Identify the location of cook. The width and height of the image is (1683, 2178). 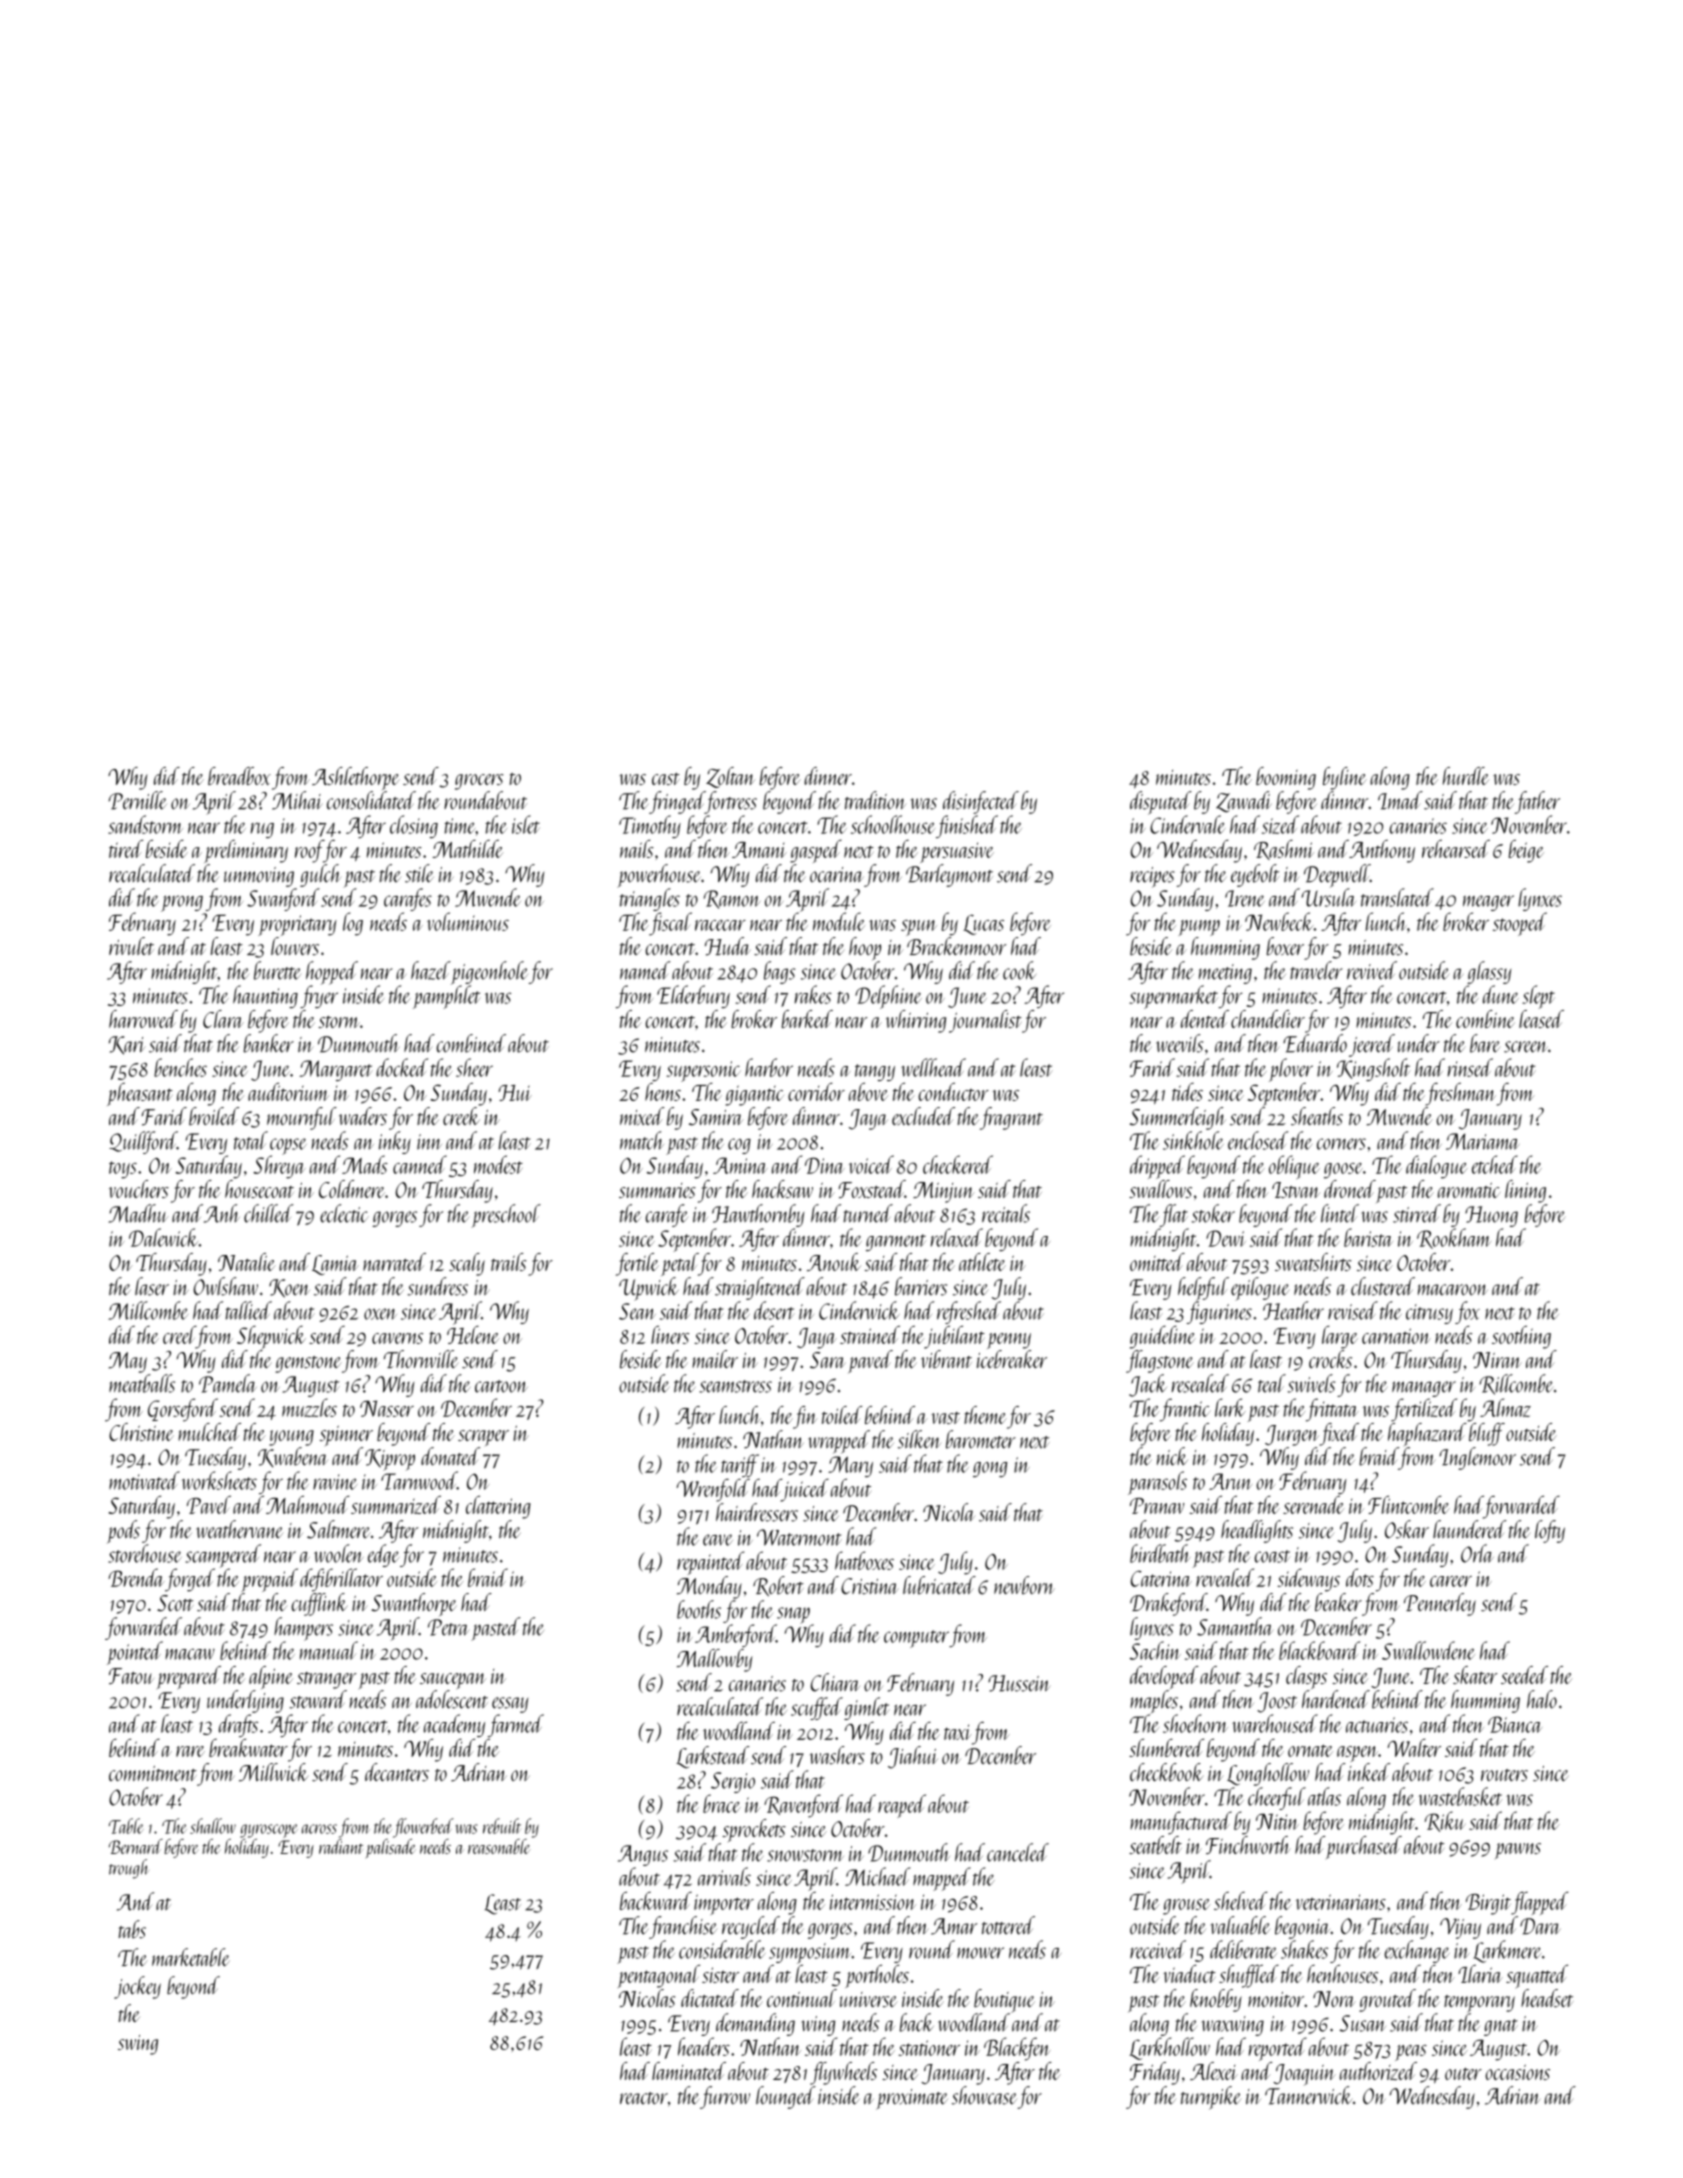
(1019, 970).
